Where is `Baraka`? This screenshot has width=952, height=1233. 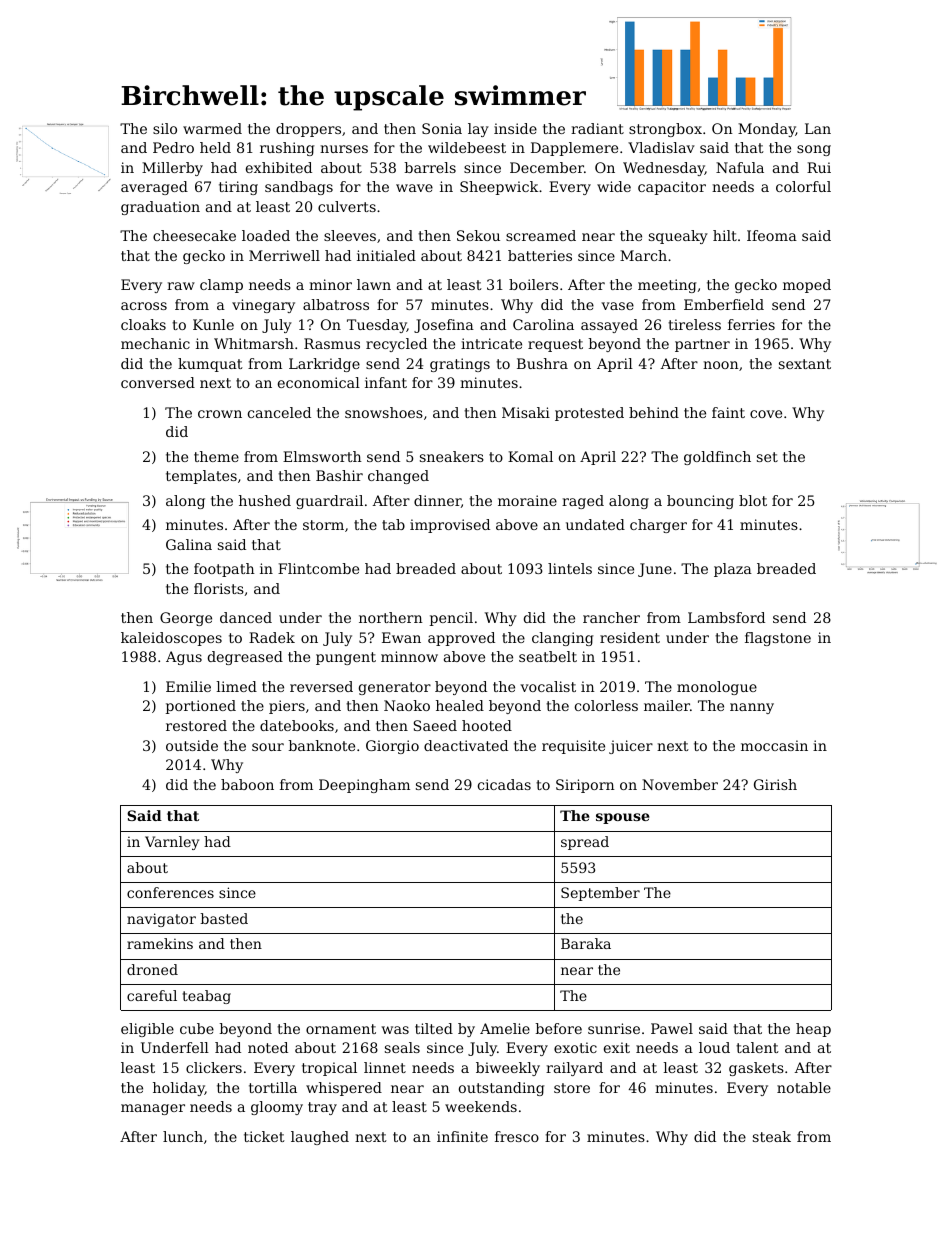 Baraka is located at coordinates (586, 943).
